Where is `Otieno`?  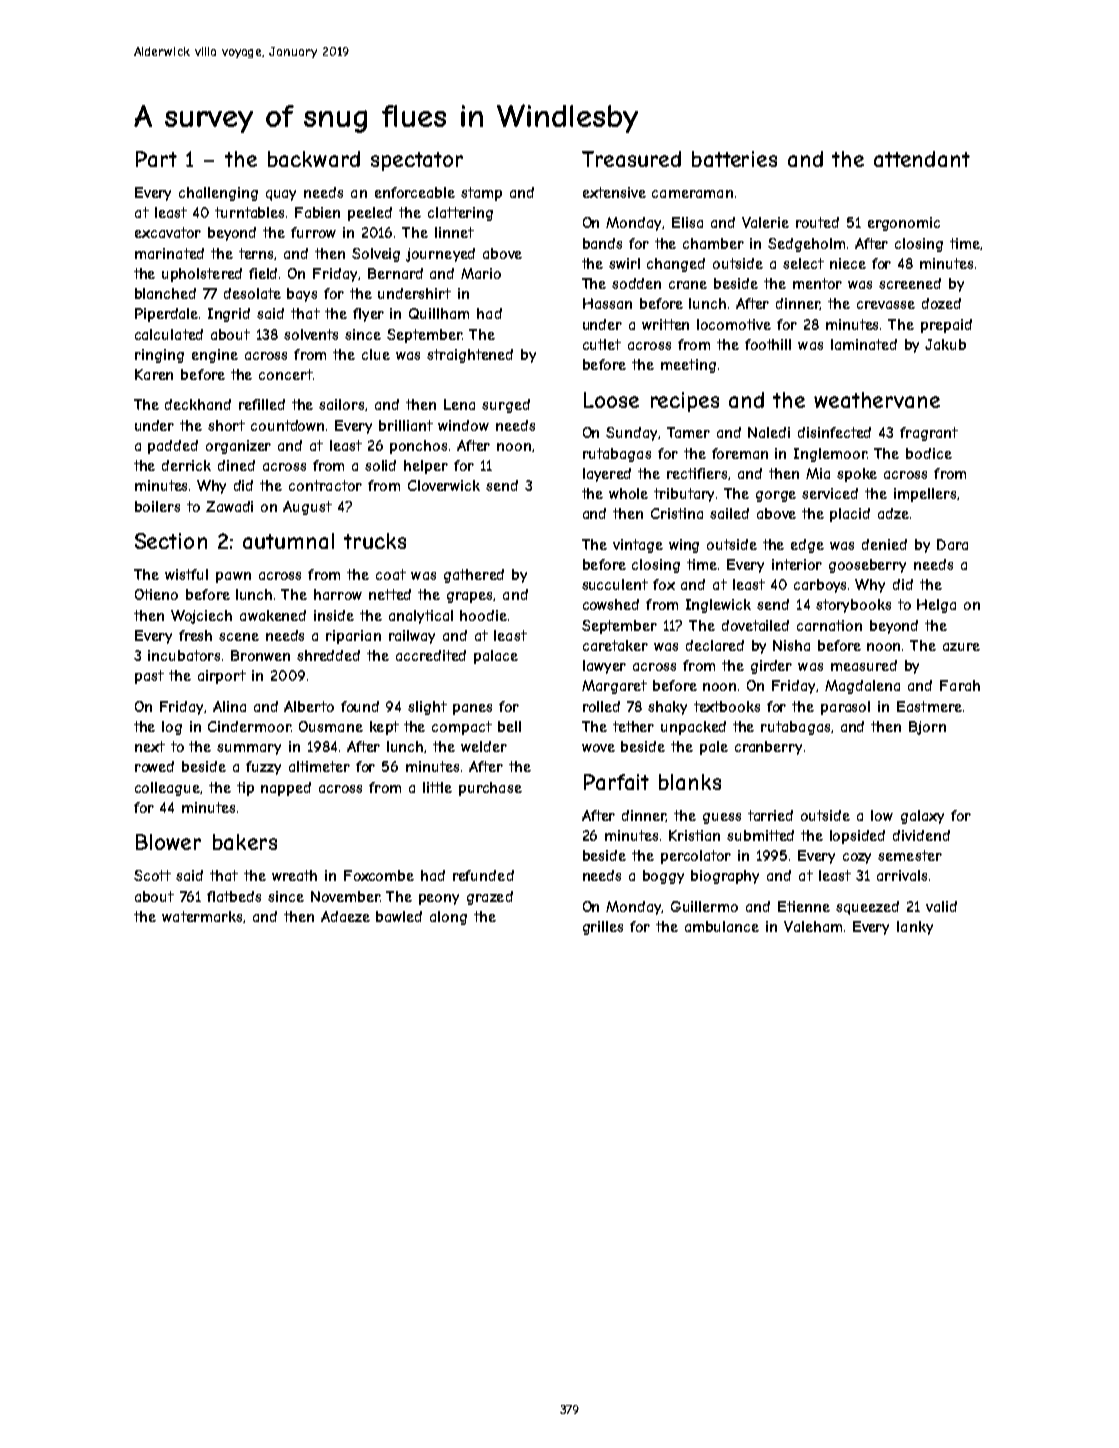
Otieno is located at coordinates (156, 594).
